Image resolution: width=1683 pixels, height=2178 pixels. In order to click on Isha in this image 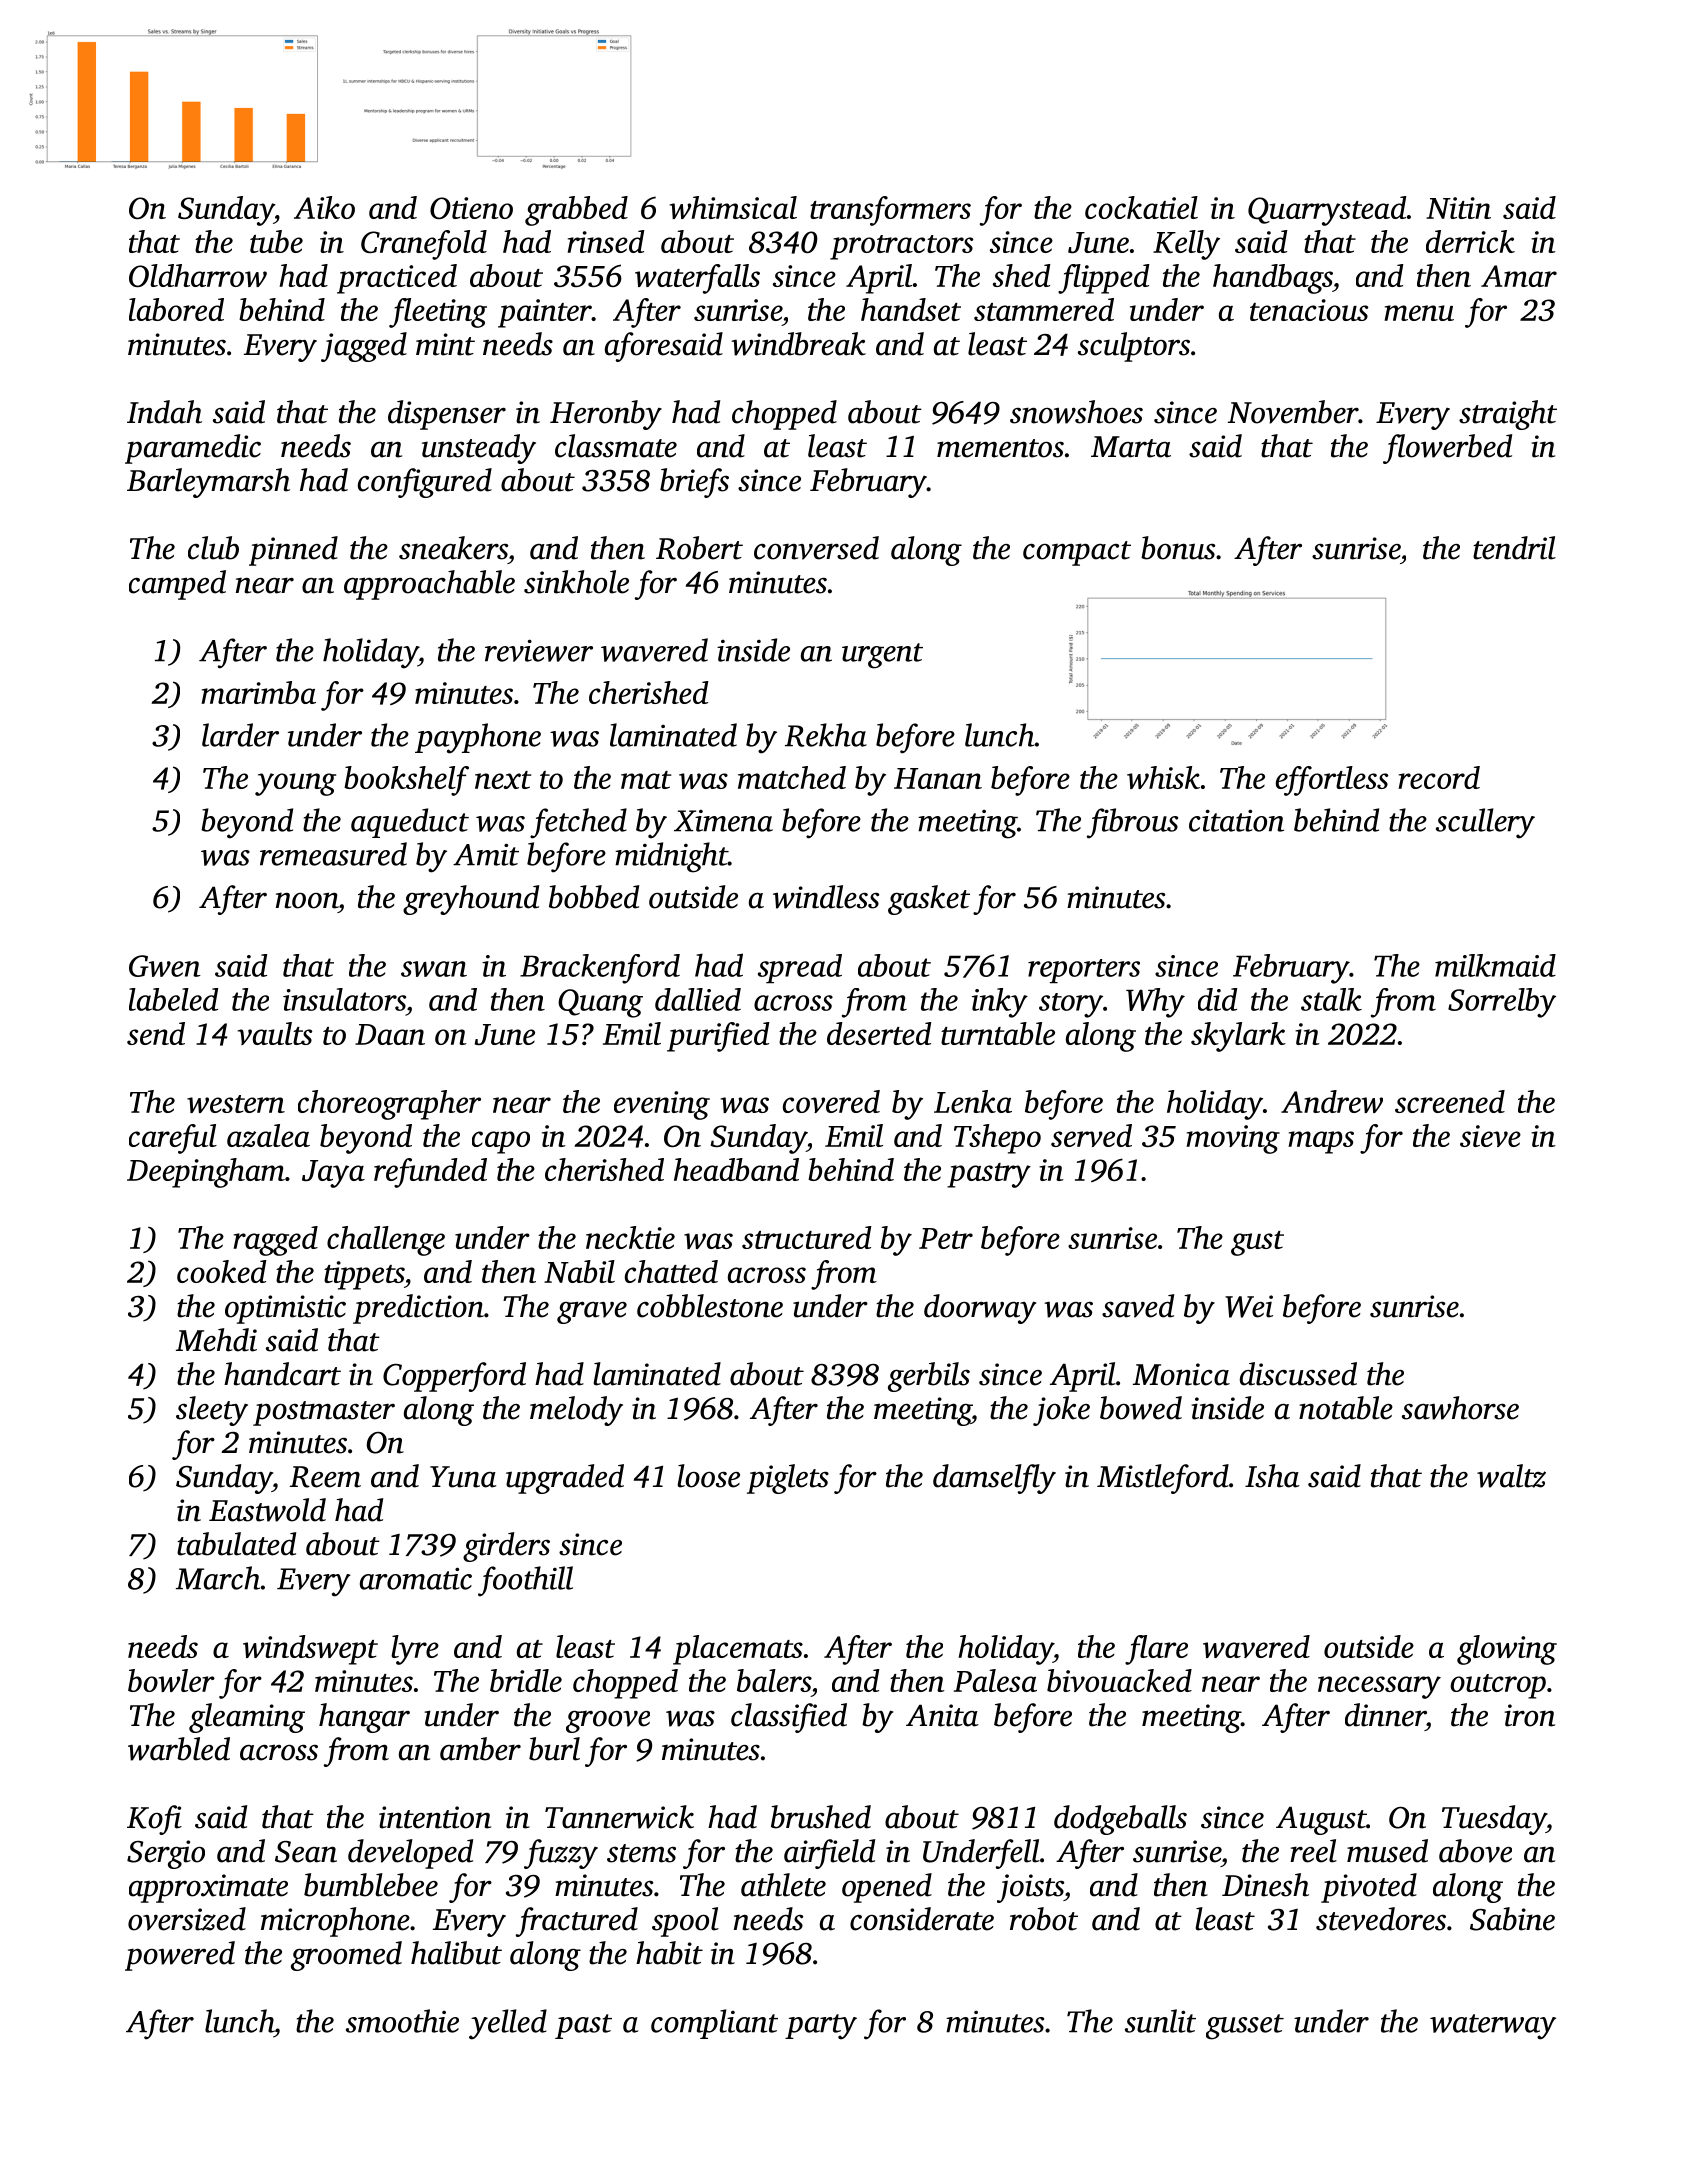, I will do `click(1272, 1476)`.
